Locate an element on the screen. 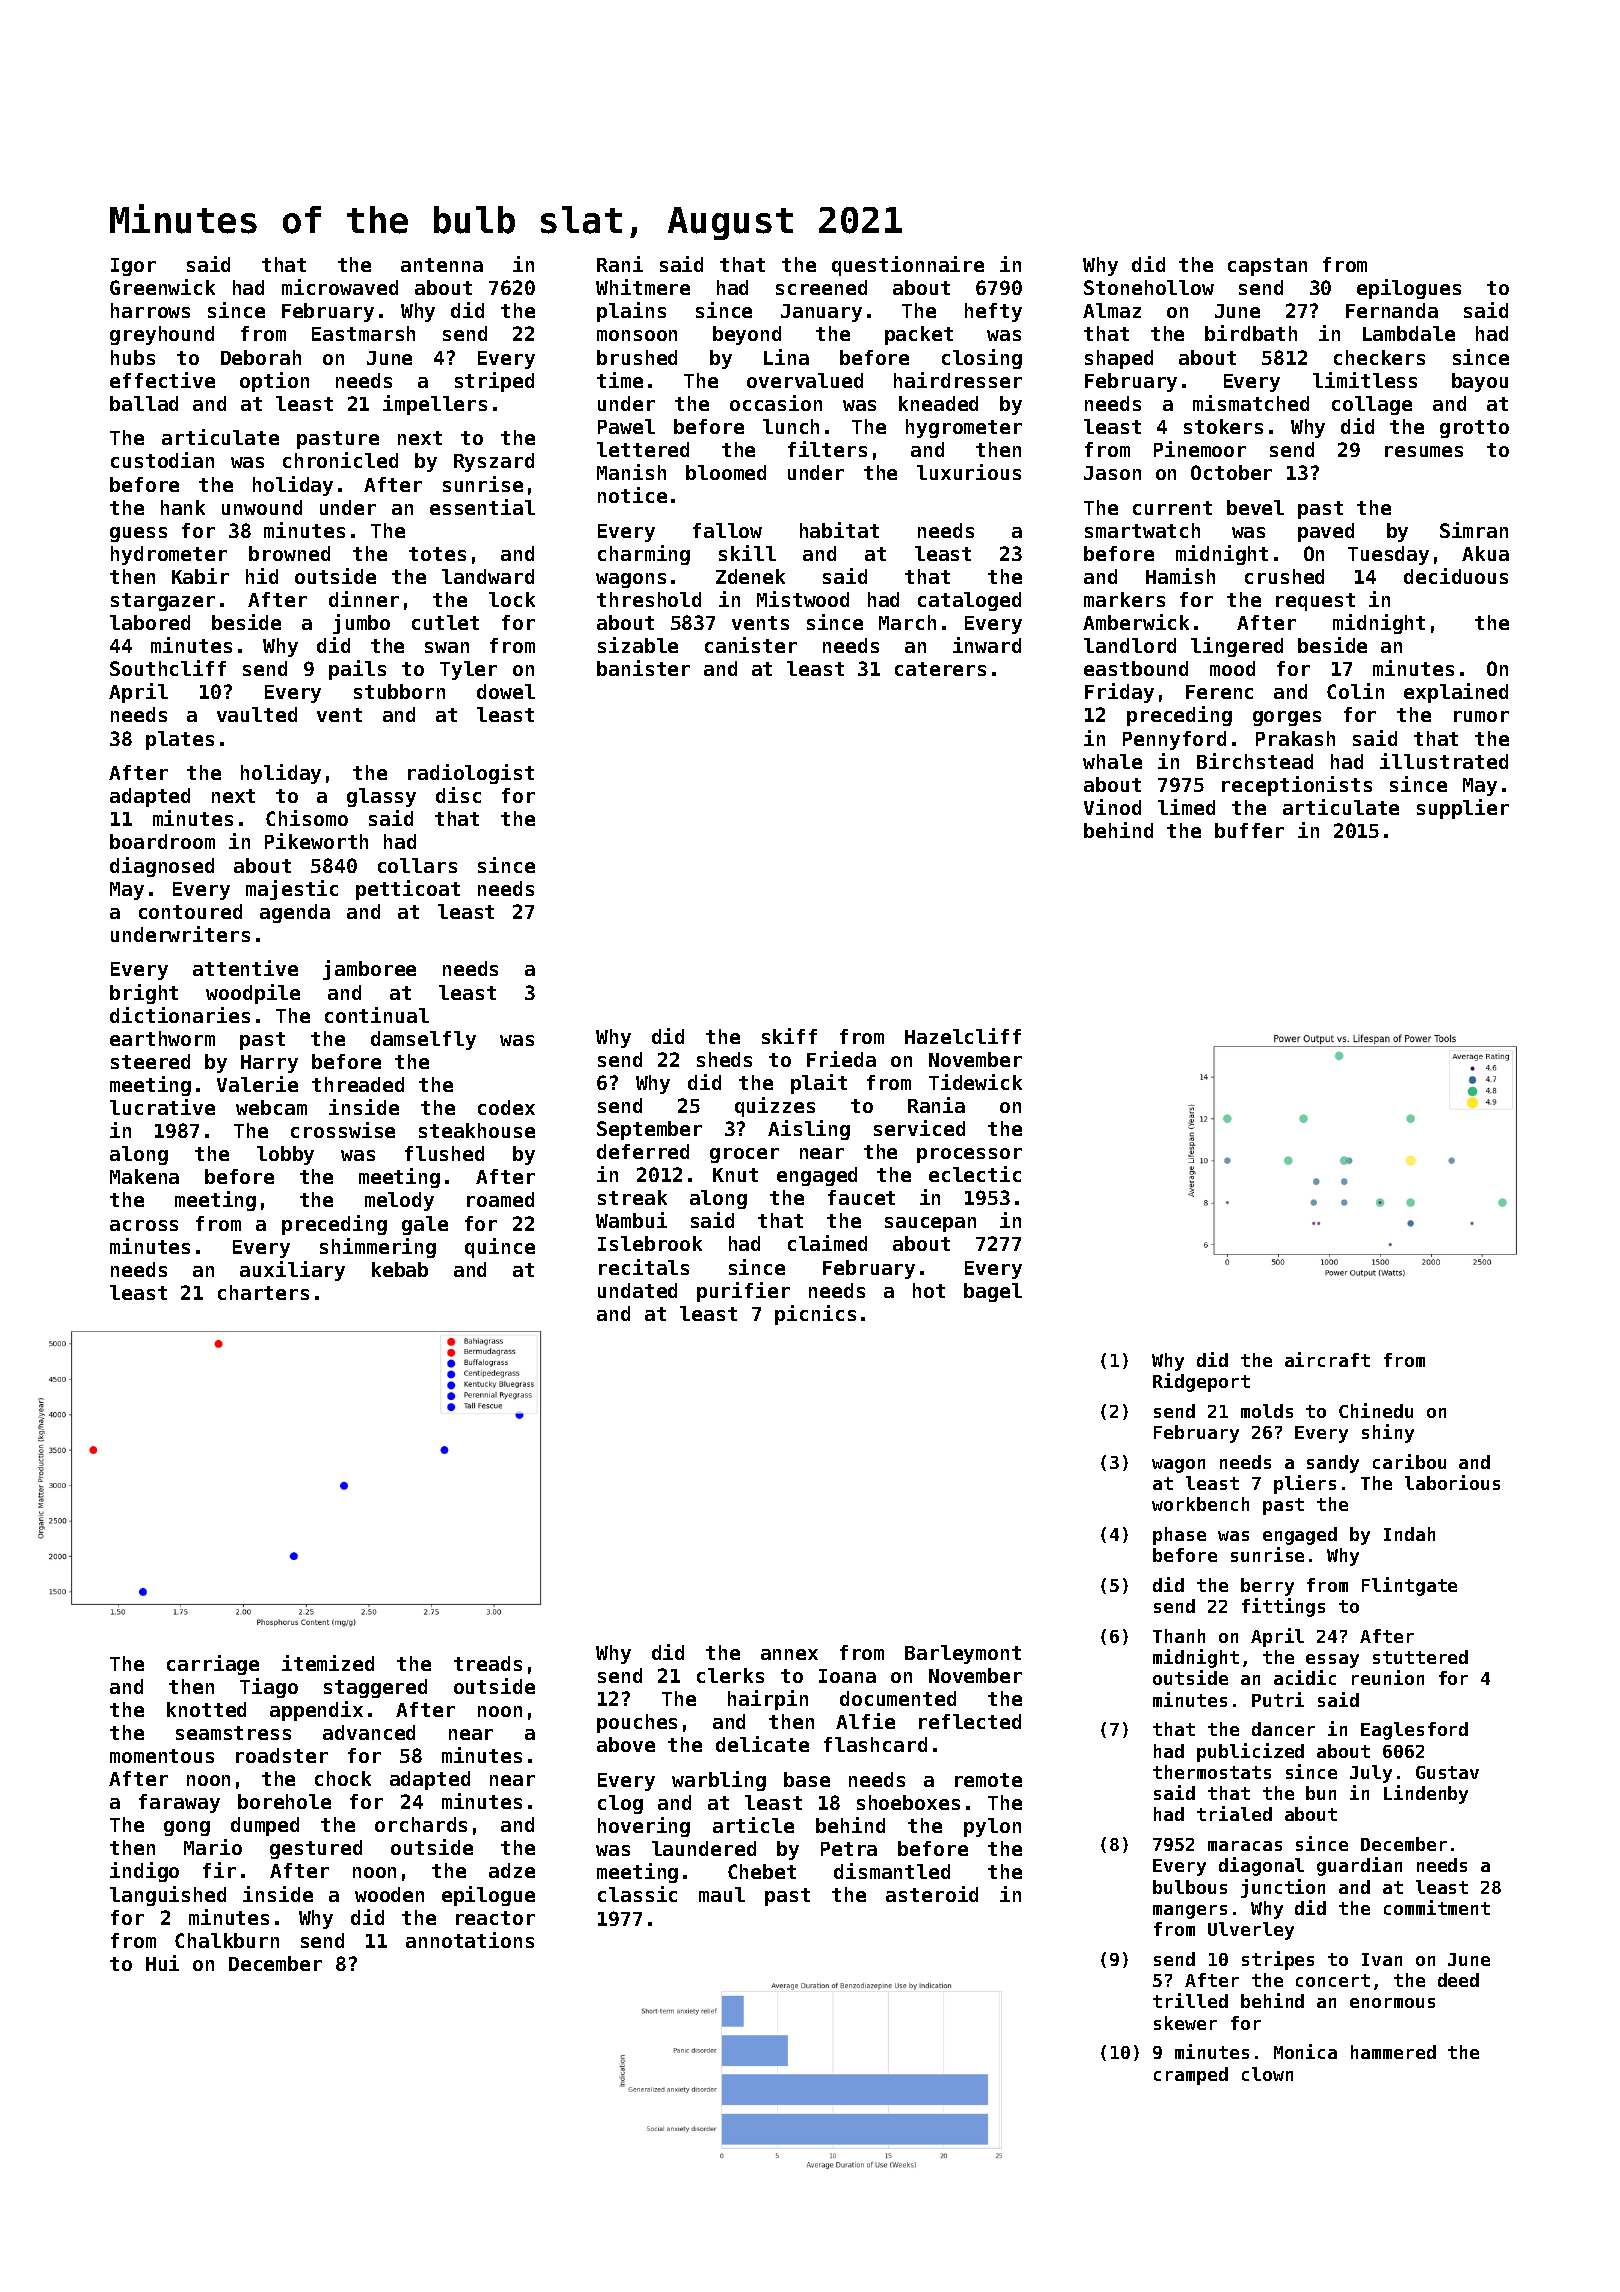  staggered is located at coordinates (375, 1688).
